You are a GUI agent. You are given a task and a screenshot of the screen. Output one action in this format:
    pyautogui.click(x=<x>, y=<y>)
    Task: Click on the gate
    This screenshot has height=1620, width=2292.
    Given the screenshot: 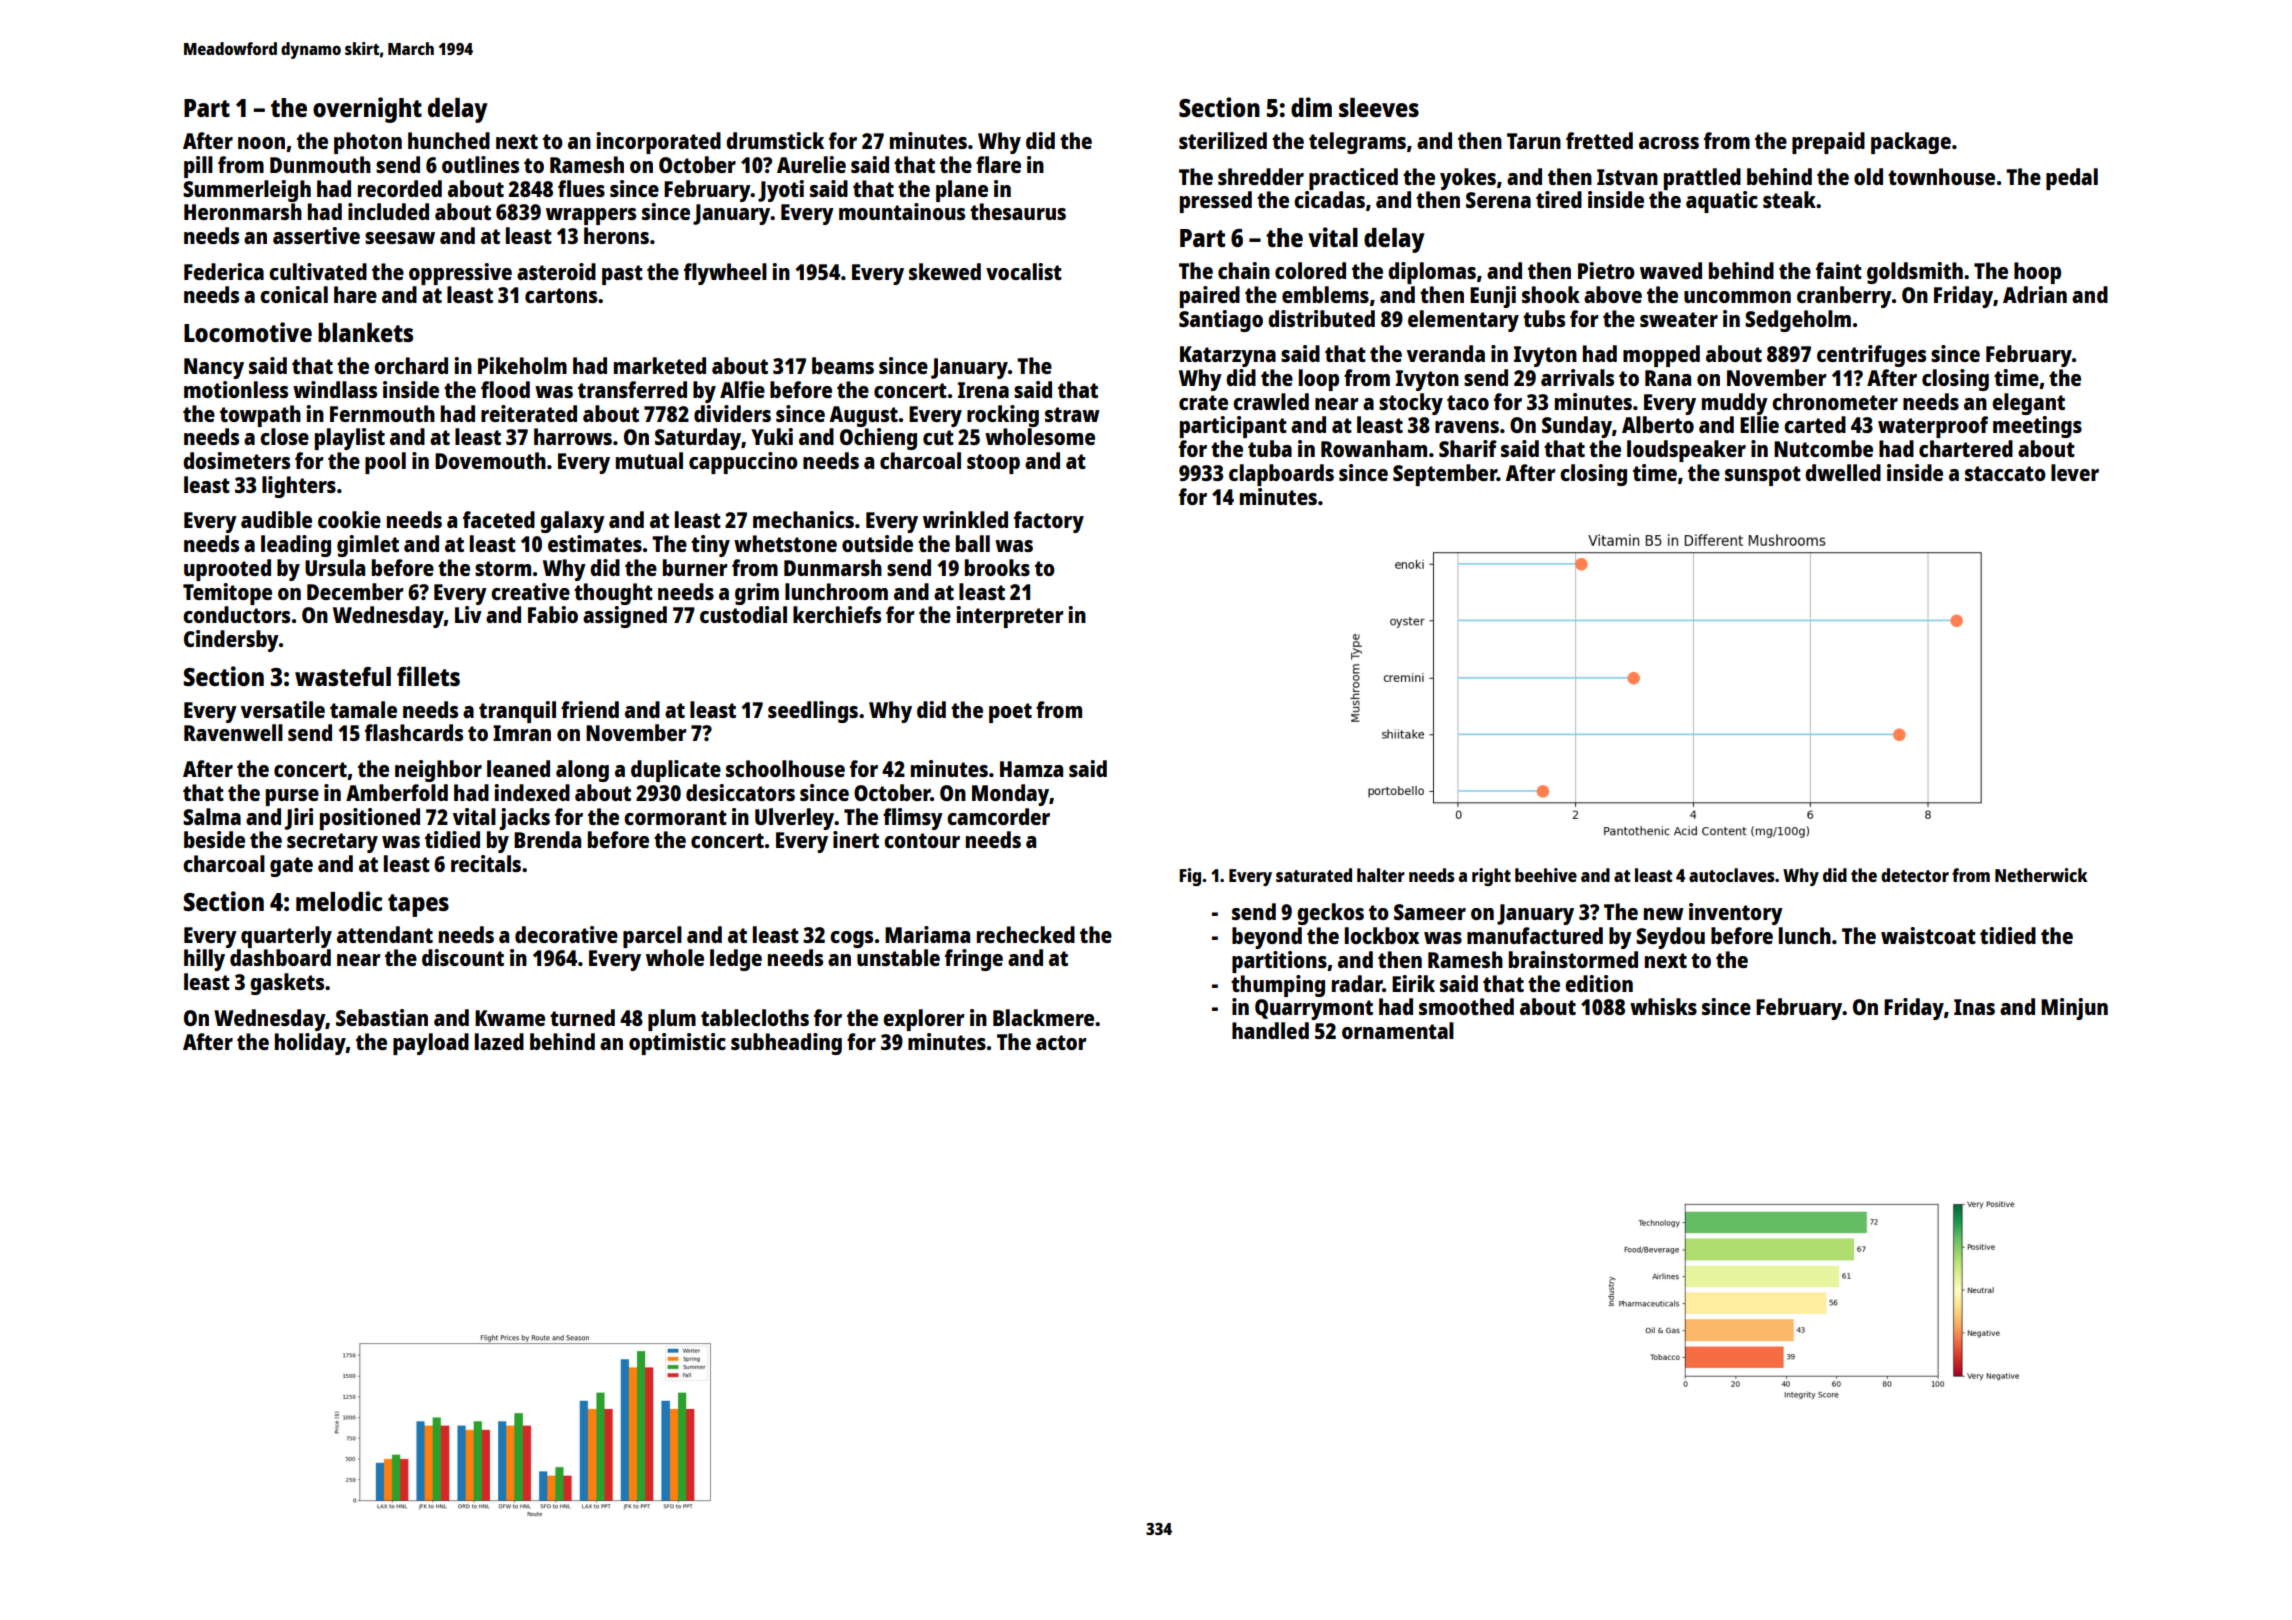 What is the action you would take?
    pyautogui.click(x=291, y=867)
